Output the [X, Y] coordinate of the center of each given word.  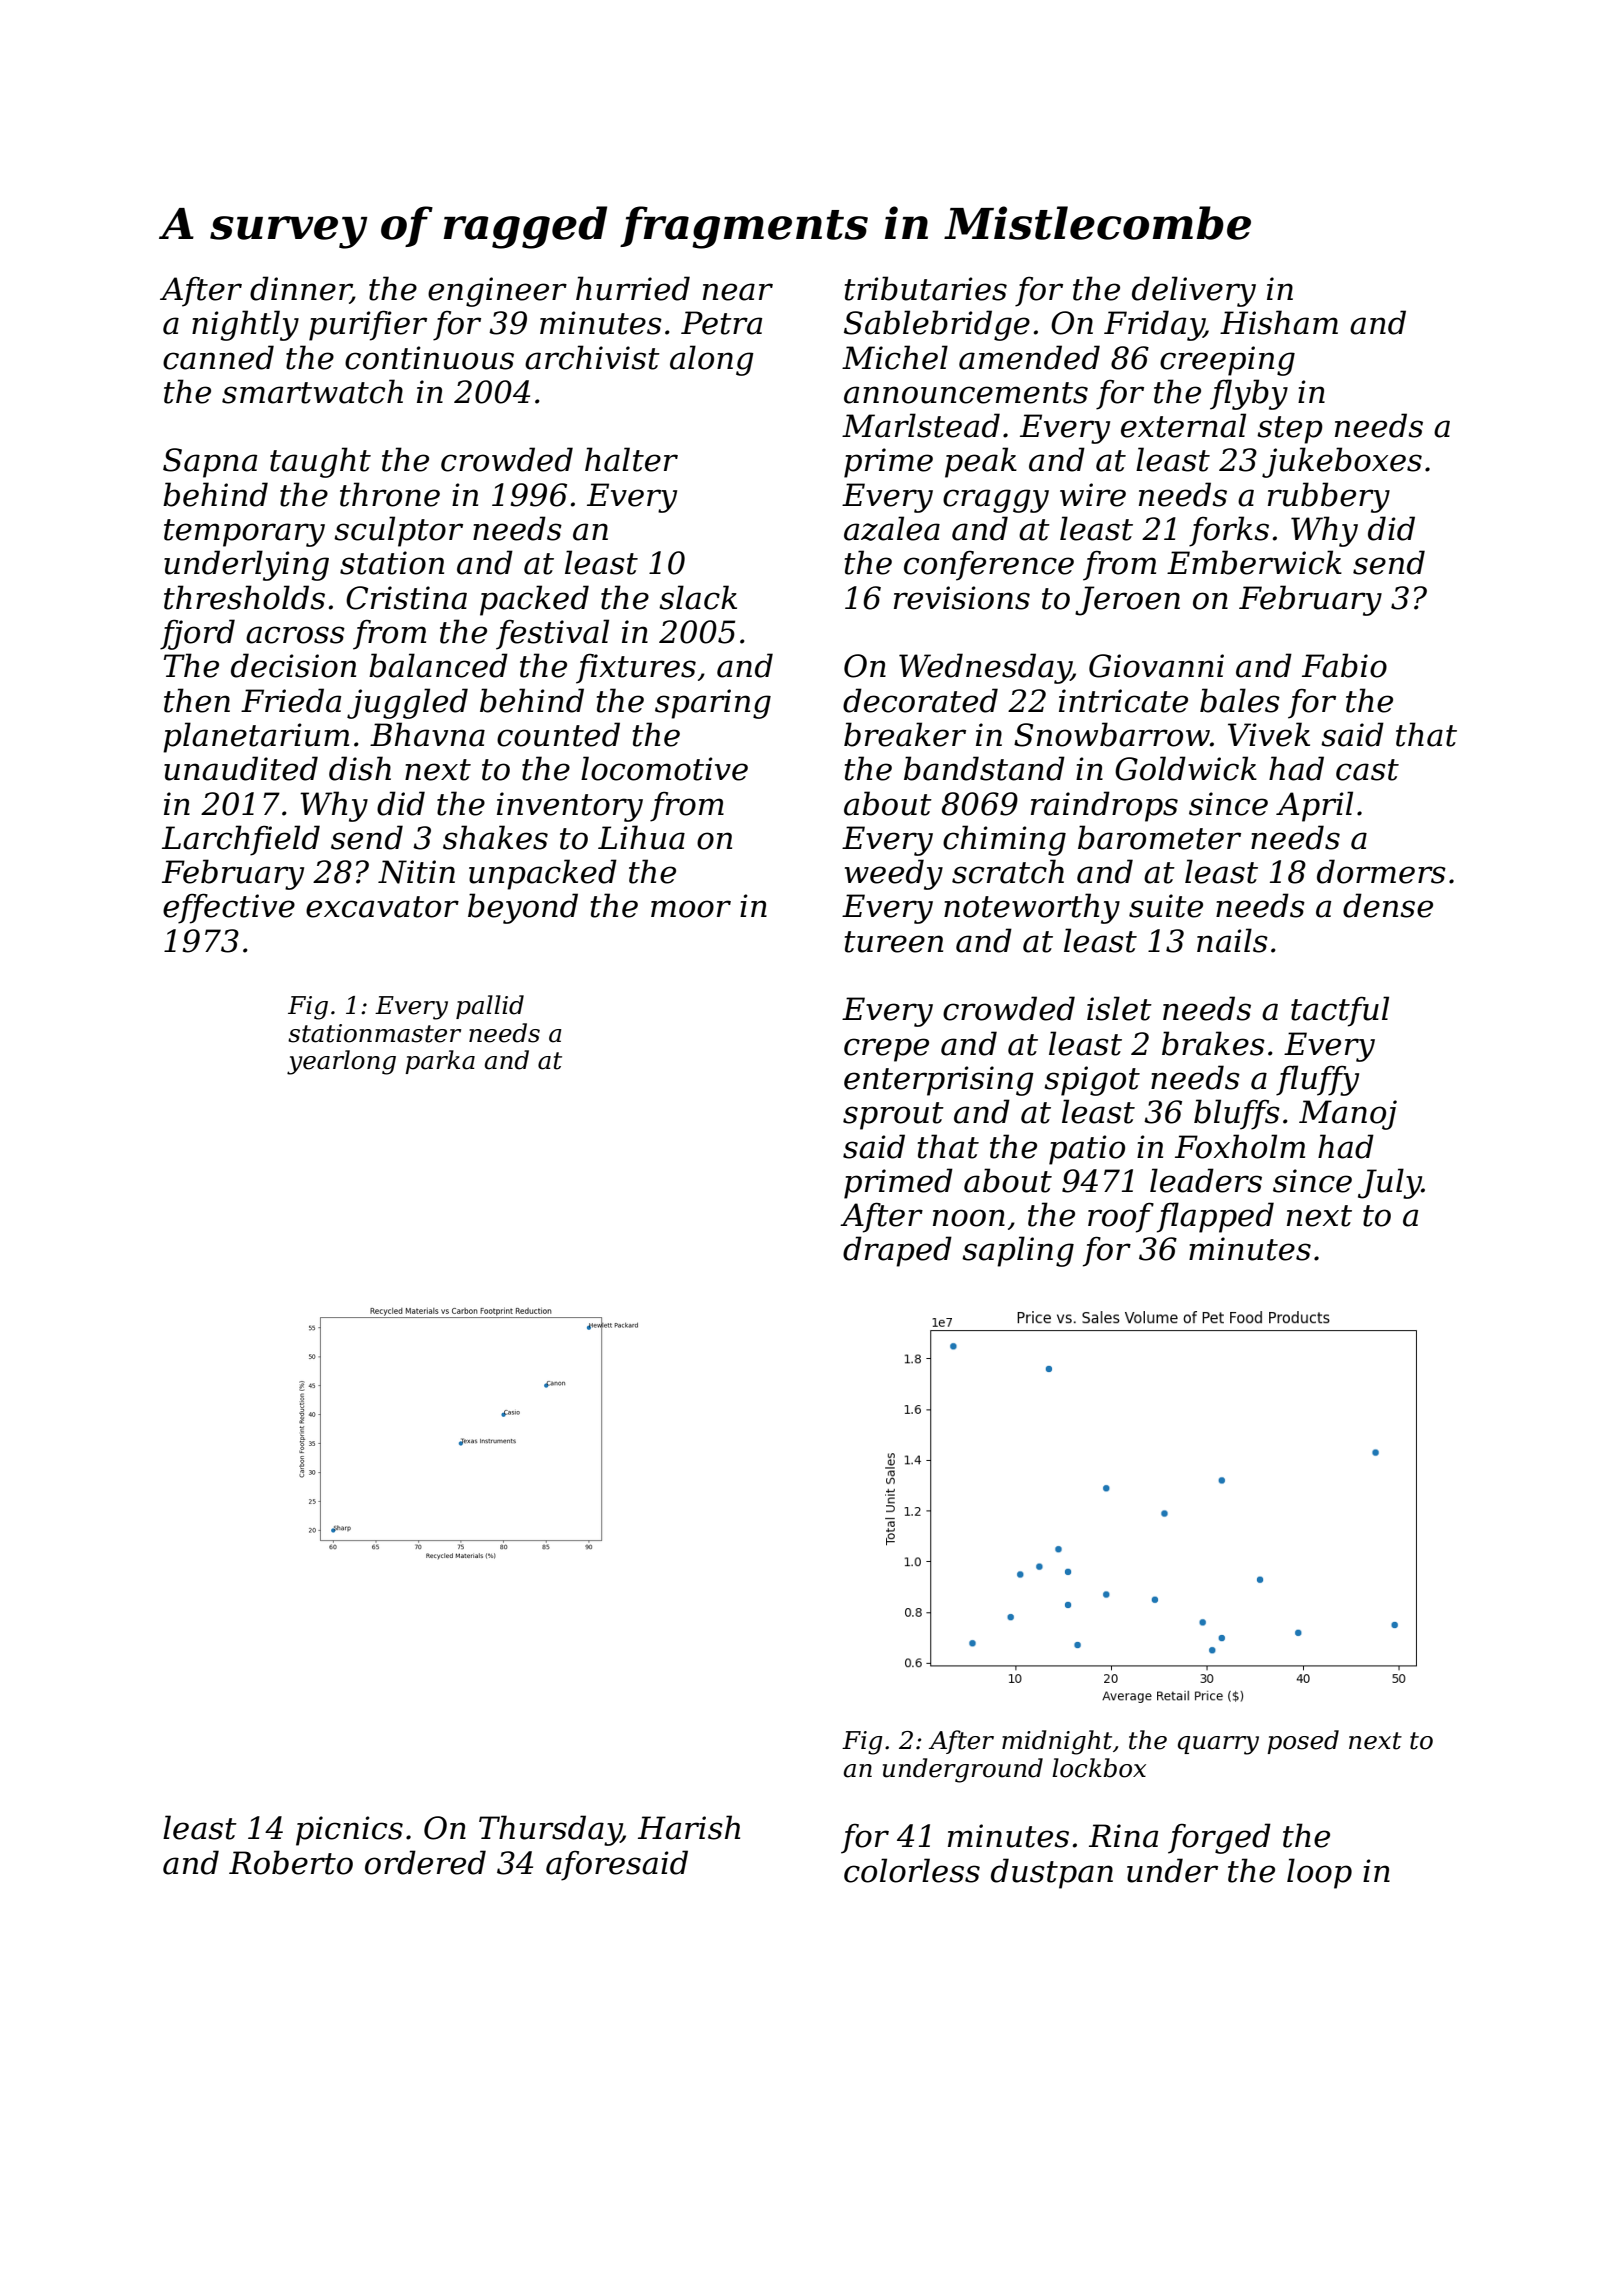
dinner [300, 289]
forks [1229, 531]
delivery [1194, 291]
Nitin [416, 872]
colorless [912, 1870]
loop [1319, 1873]
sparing [713, 704]
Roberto [291, 1862]
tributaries [926, 288]
